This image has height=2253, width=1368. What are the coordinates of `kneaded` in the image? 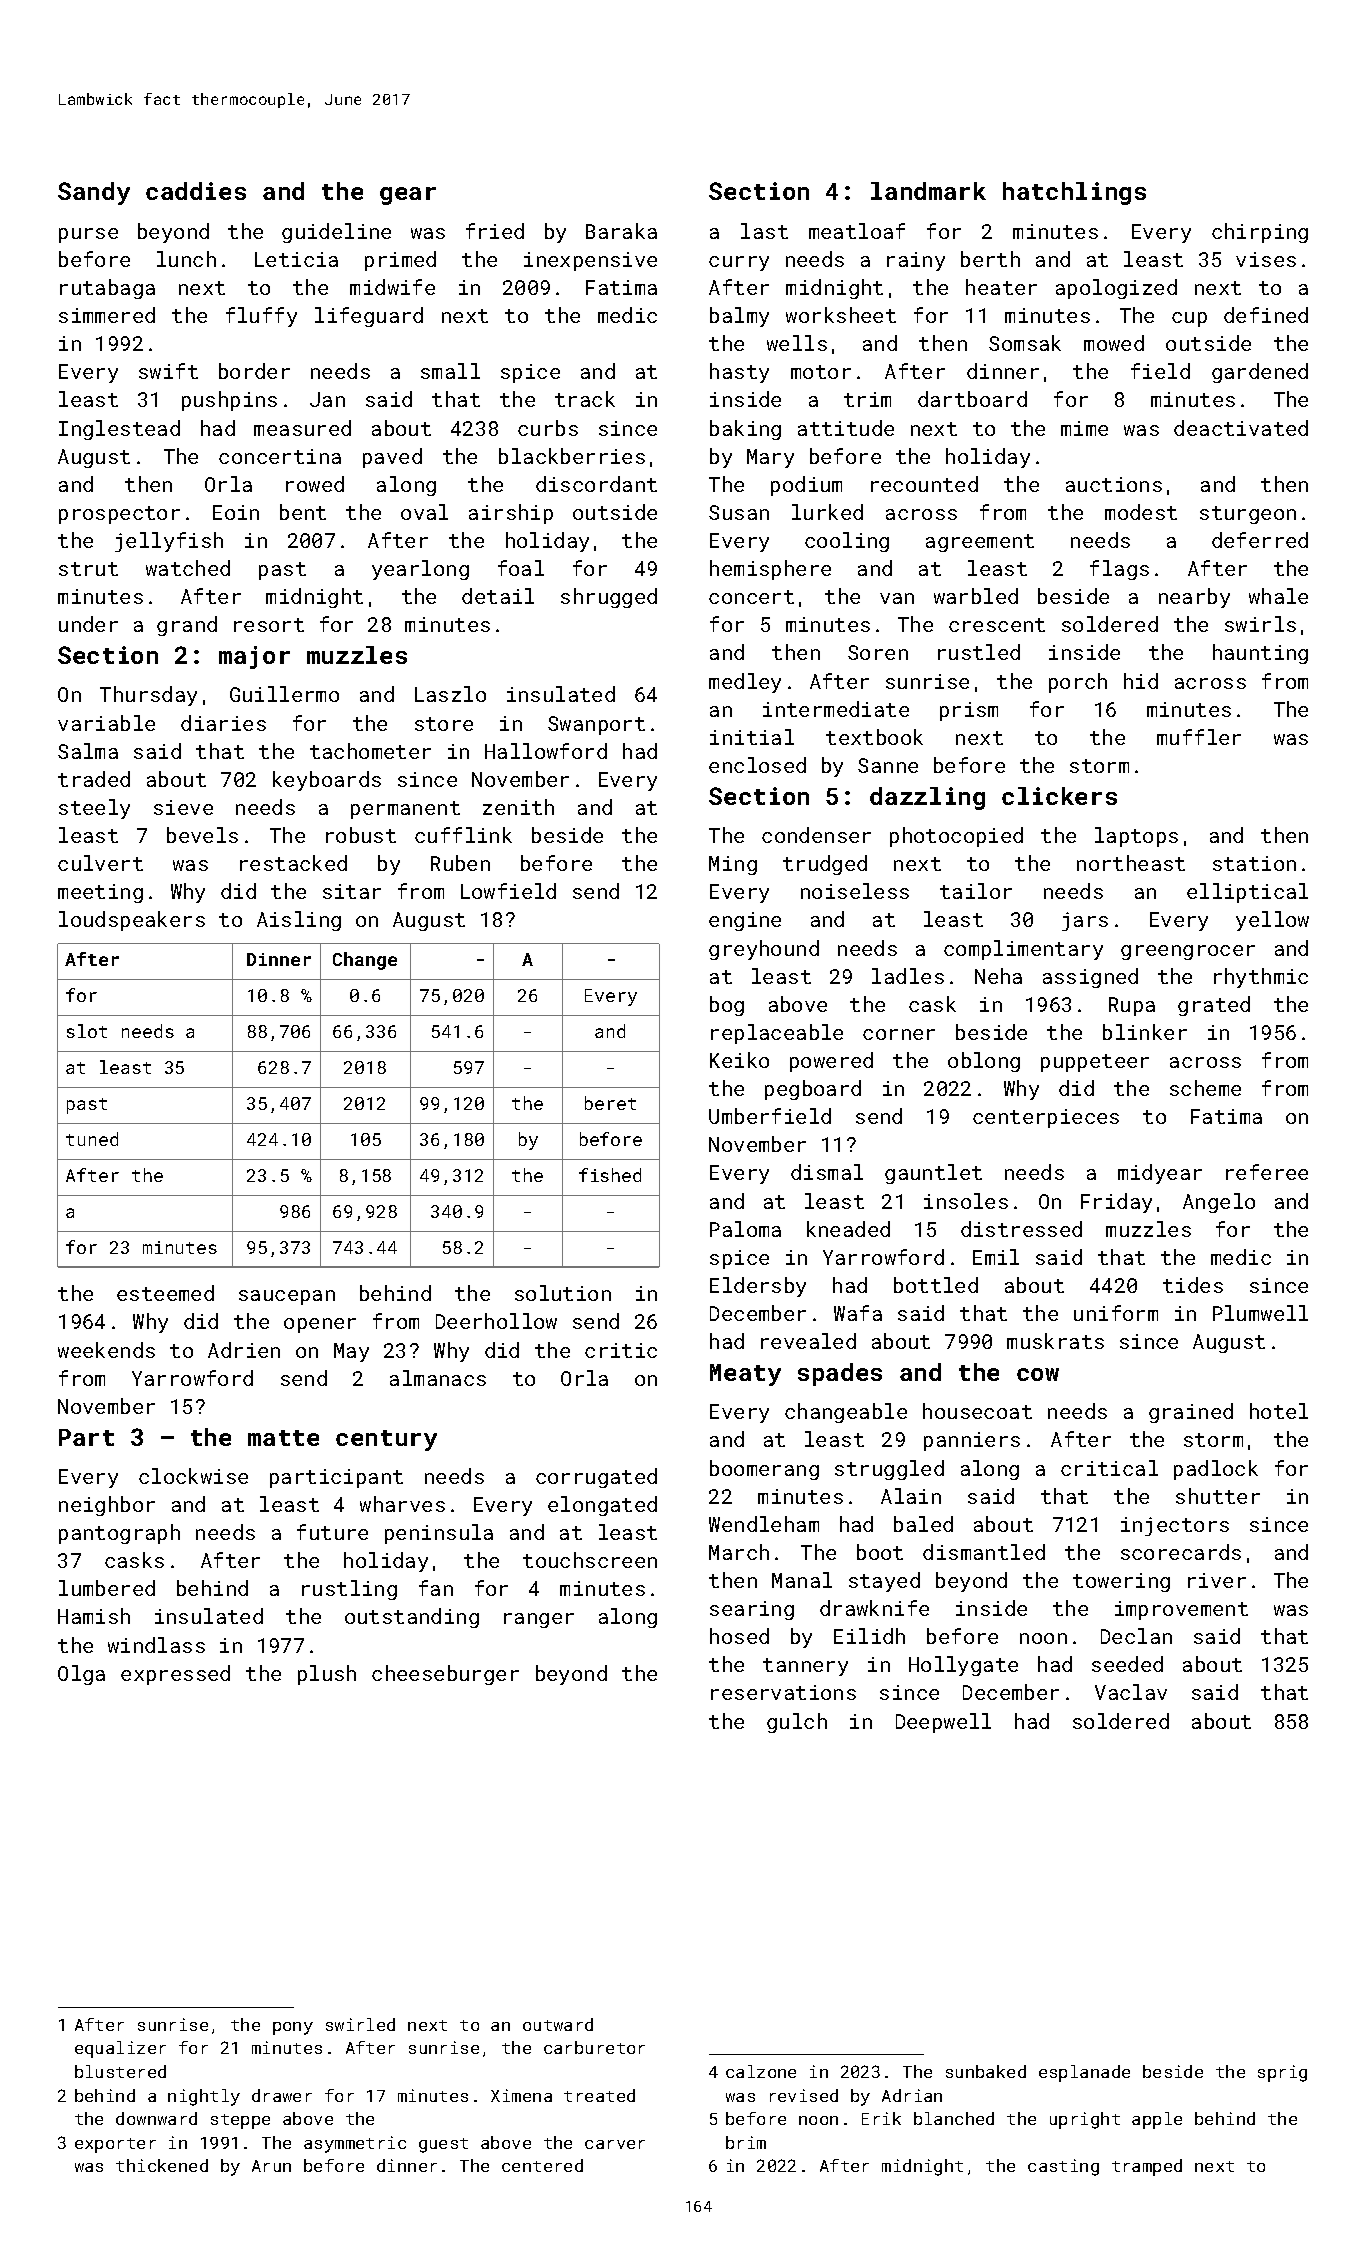 It's located at (848, 1229).
